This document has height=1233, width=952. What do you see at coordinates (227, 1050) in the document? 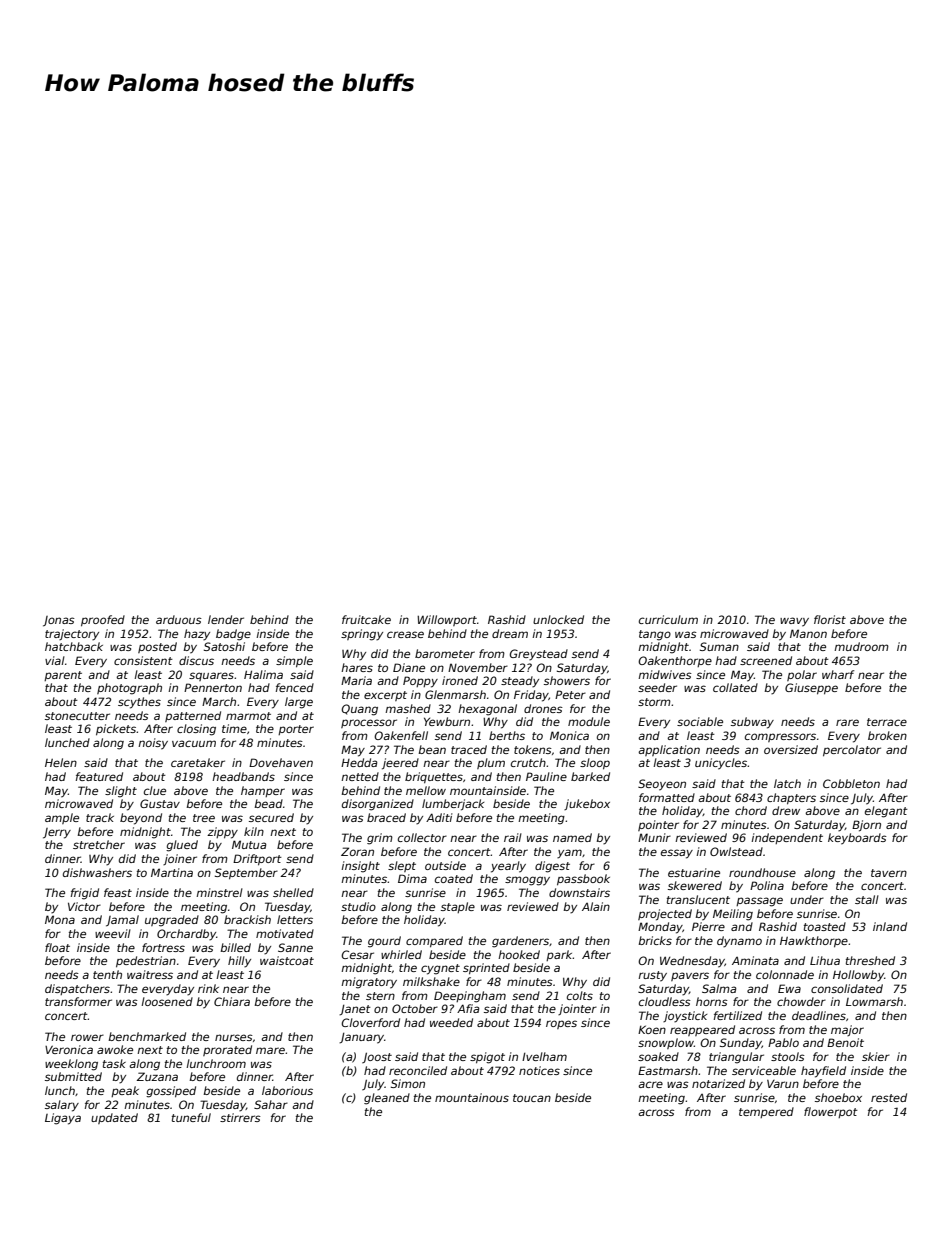
I see `prorated` at bounding box center [227, 1050].
